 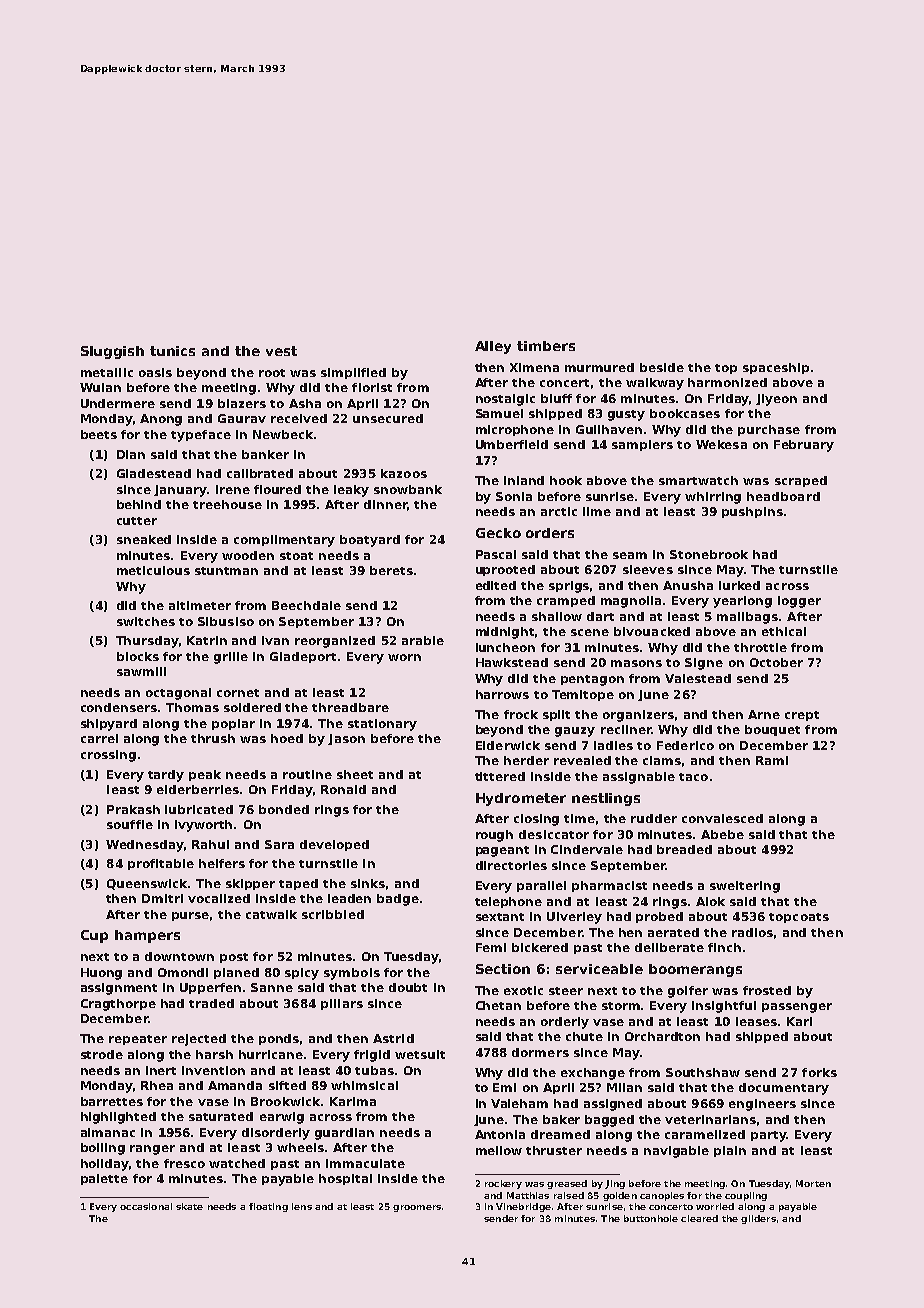 I want to click on vest, so click(x=281, y=351).
